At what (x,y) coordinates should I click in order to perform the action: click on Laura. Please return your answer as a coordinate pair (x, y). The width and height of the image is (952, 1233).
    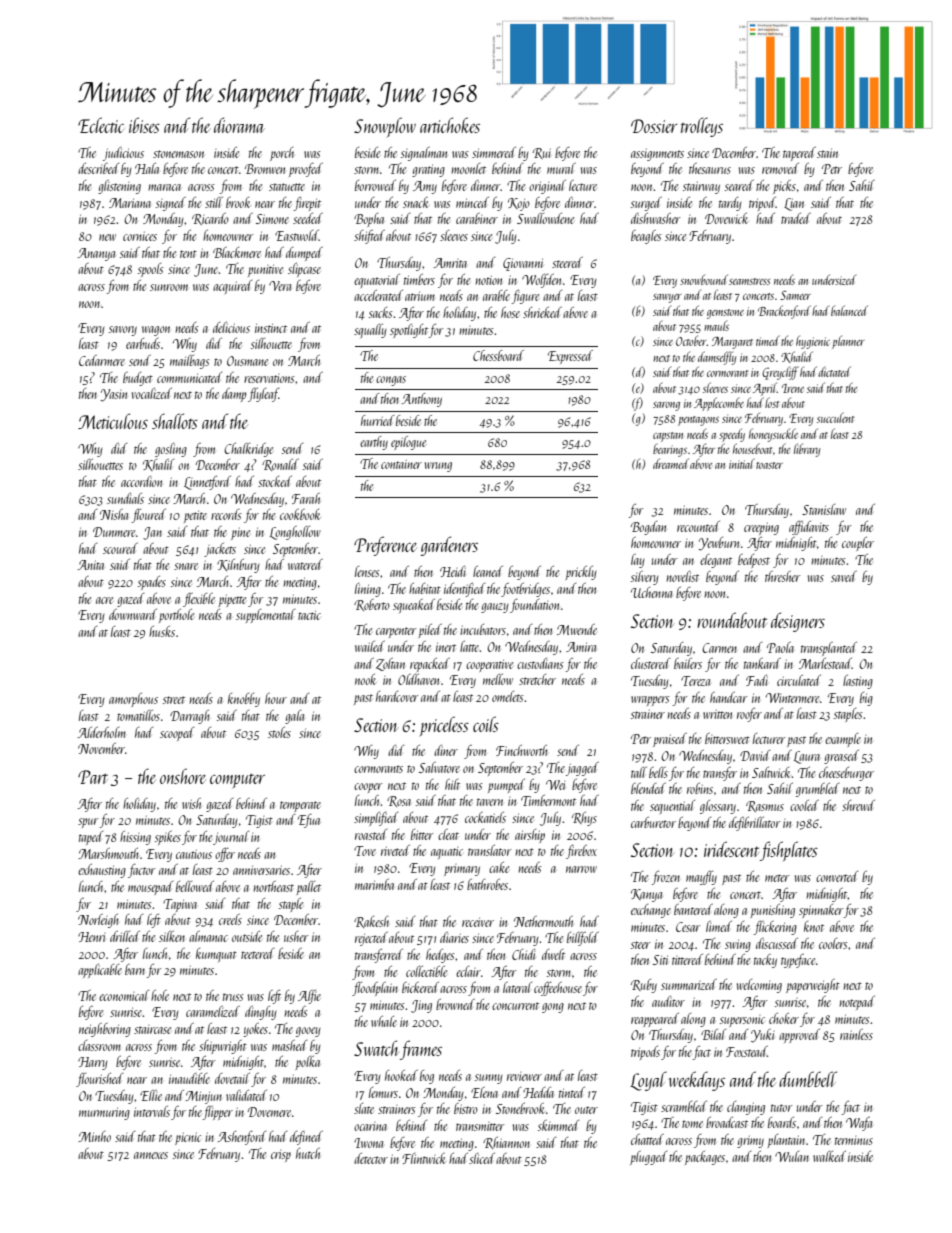
    Looking at the image, I should click on (807, 757).
